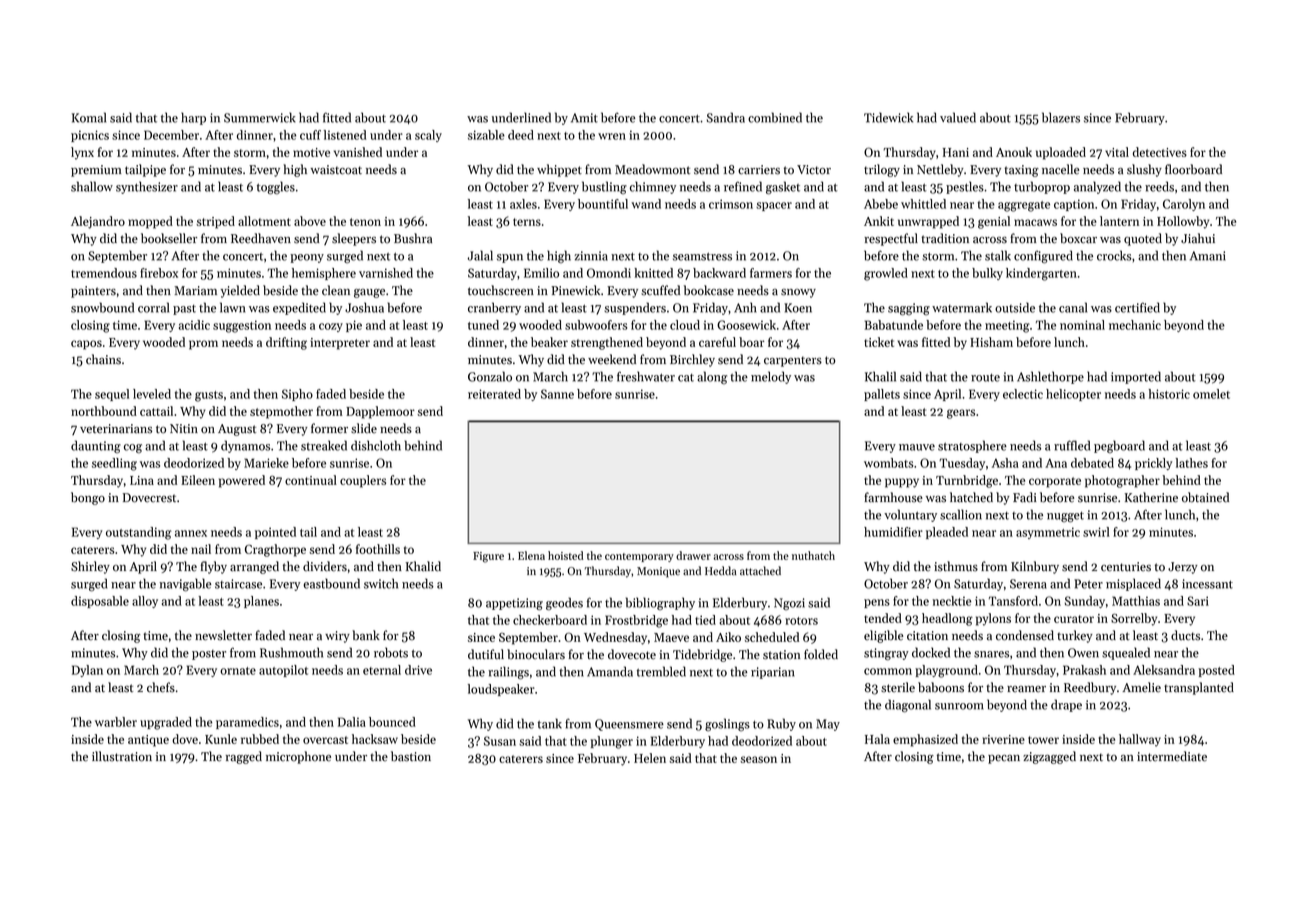 This screenshot has height=924, width=1308. I want to click on whittled, so click(923, 204).
